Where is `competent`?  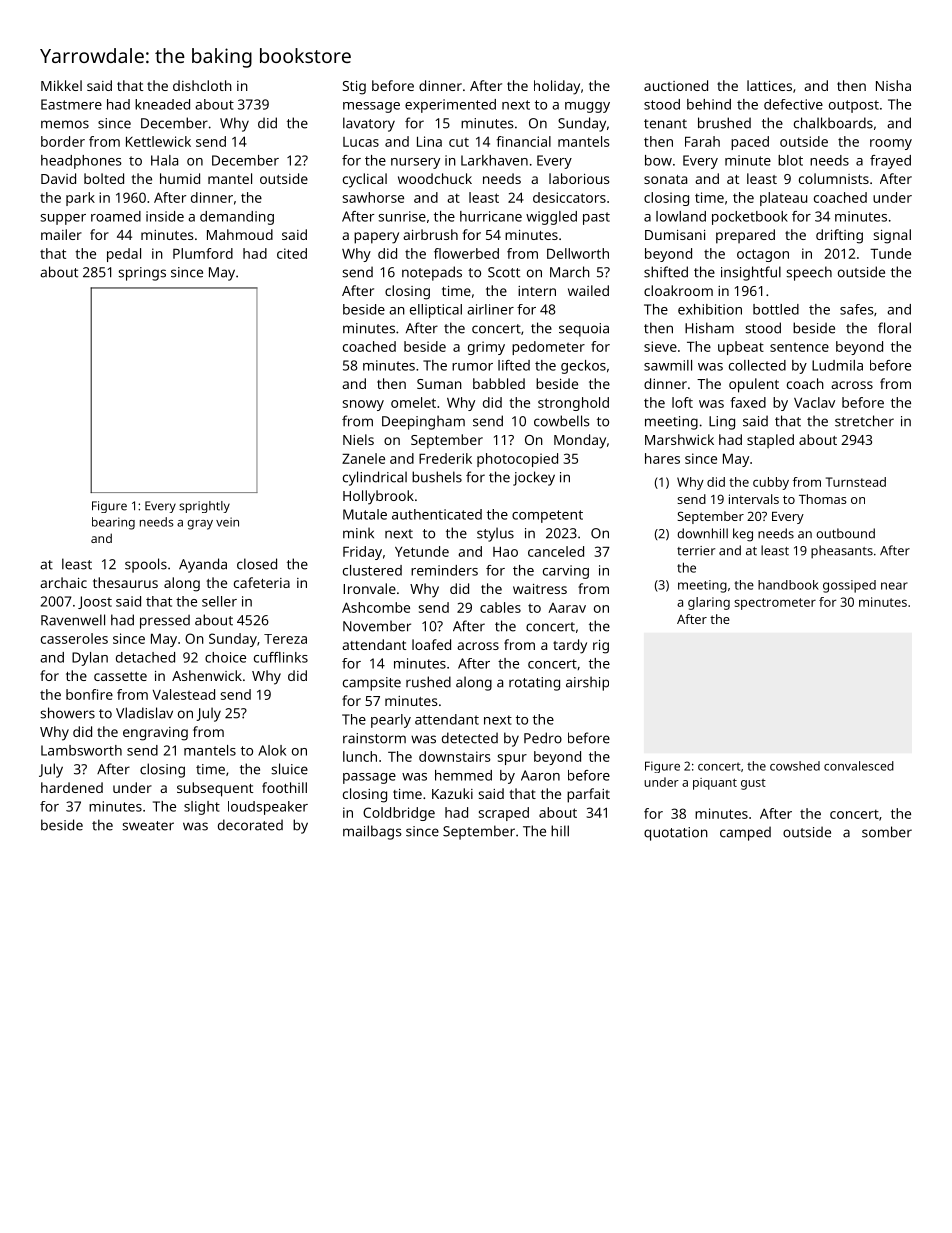 competent is located at coordinates (547, 516).
